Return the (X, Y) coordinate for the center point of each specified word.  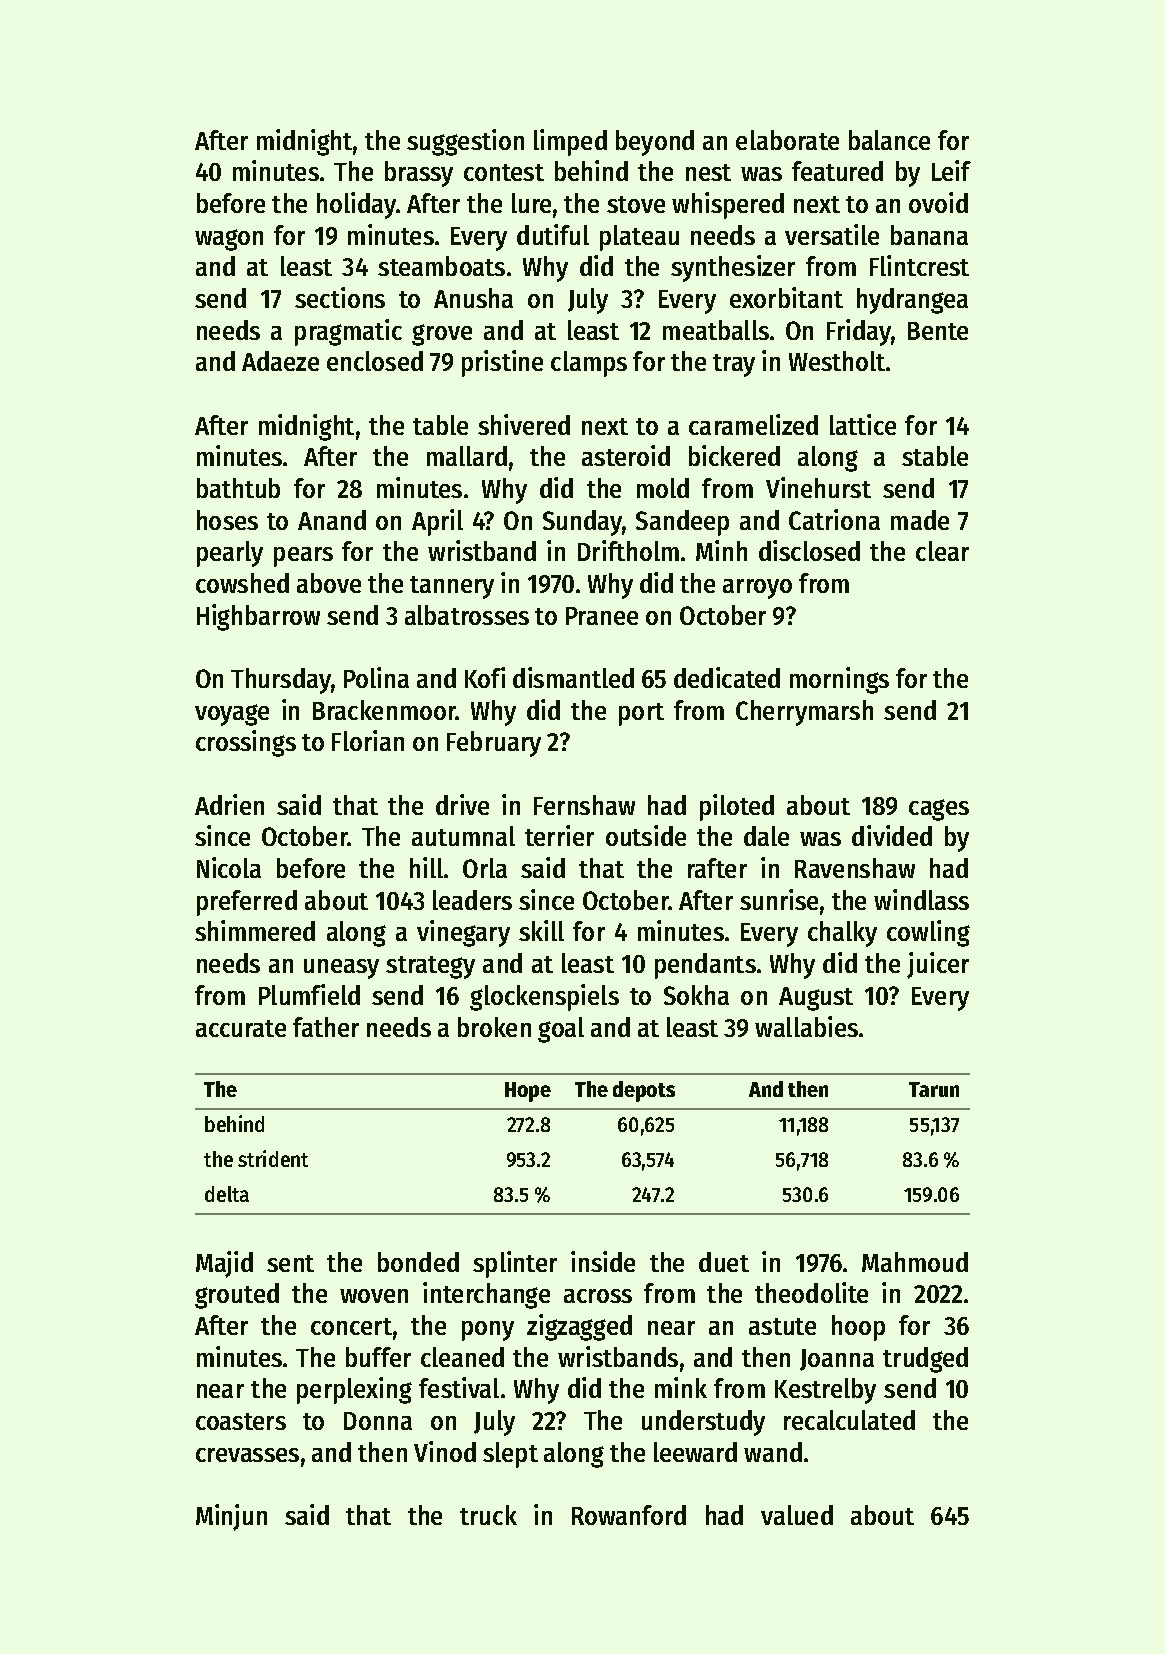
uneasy (341, 969)
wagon (229, 240)
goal (561, 1030)
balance (889, 140)
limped (570, 142)
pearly (230, 554)
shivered (524, 424)
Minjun (231, 1517)
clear (942, 551)
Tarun (934, 1089)
